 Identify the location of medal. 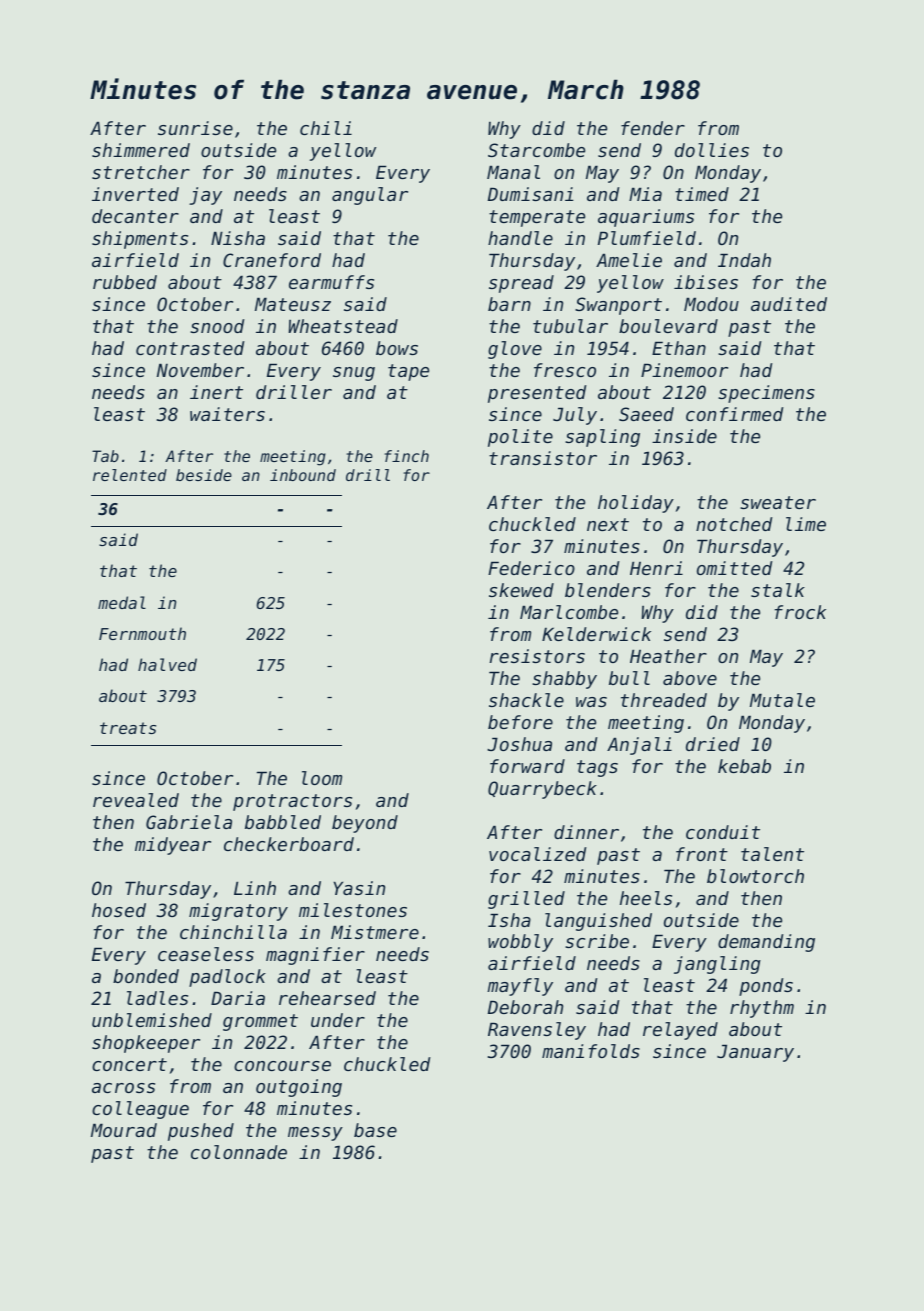
(122, 602).
